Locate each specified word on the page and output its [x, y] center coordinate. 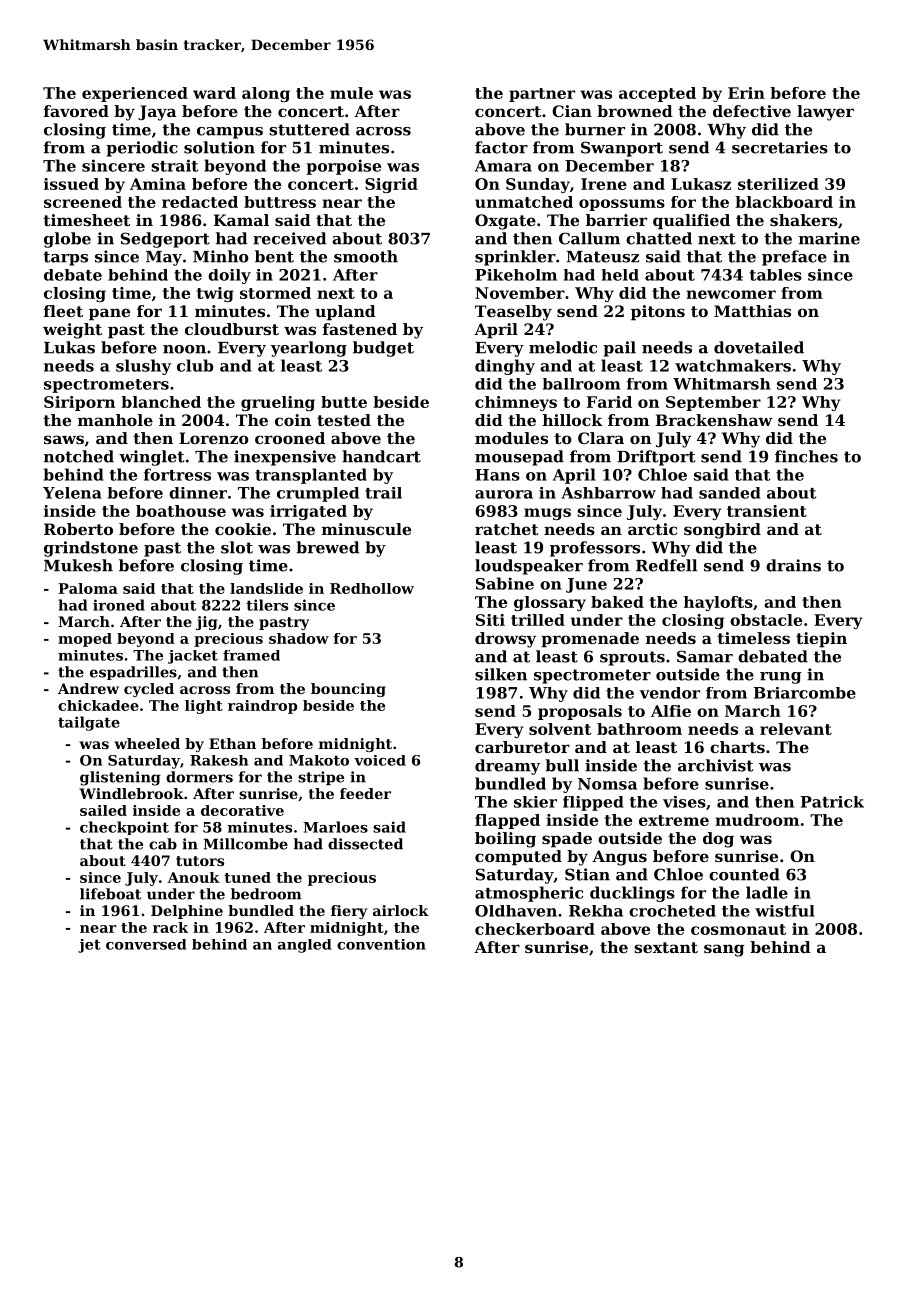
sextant [666, 947]
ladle [767, 892]
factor [501, 147]
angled [304, 946]
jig [206, 623]
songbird [722, 531]
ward [214, 93]
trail [383, 493]
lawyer [825, 113]
